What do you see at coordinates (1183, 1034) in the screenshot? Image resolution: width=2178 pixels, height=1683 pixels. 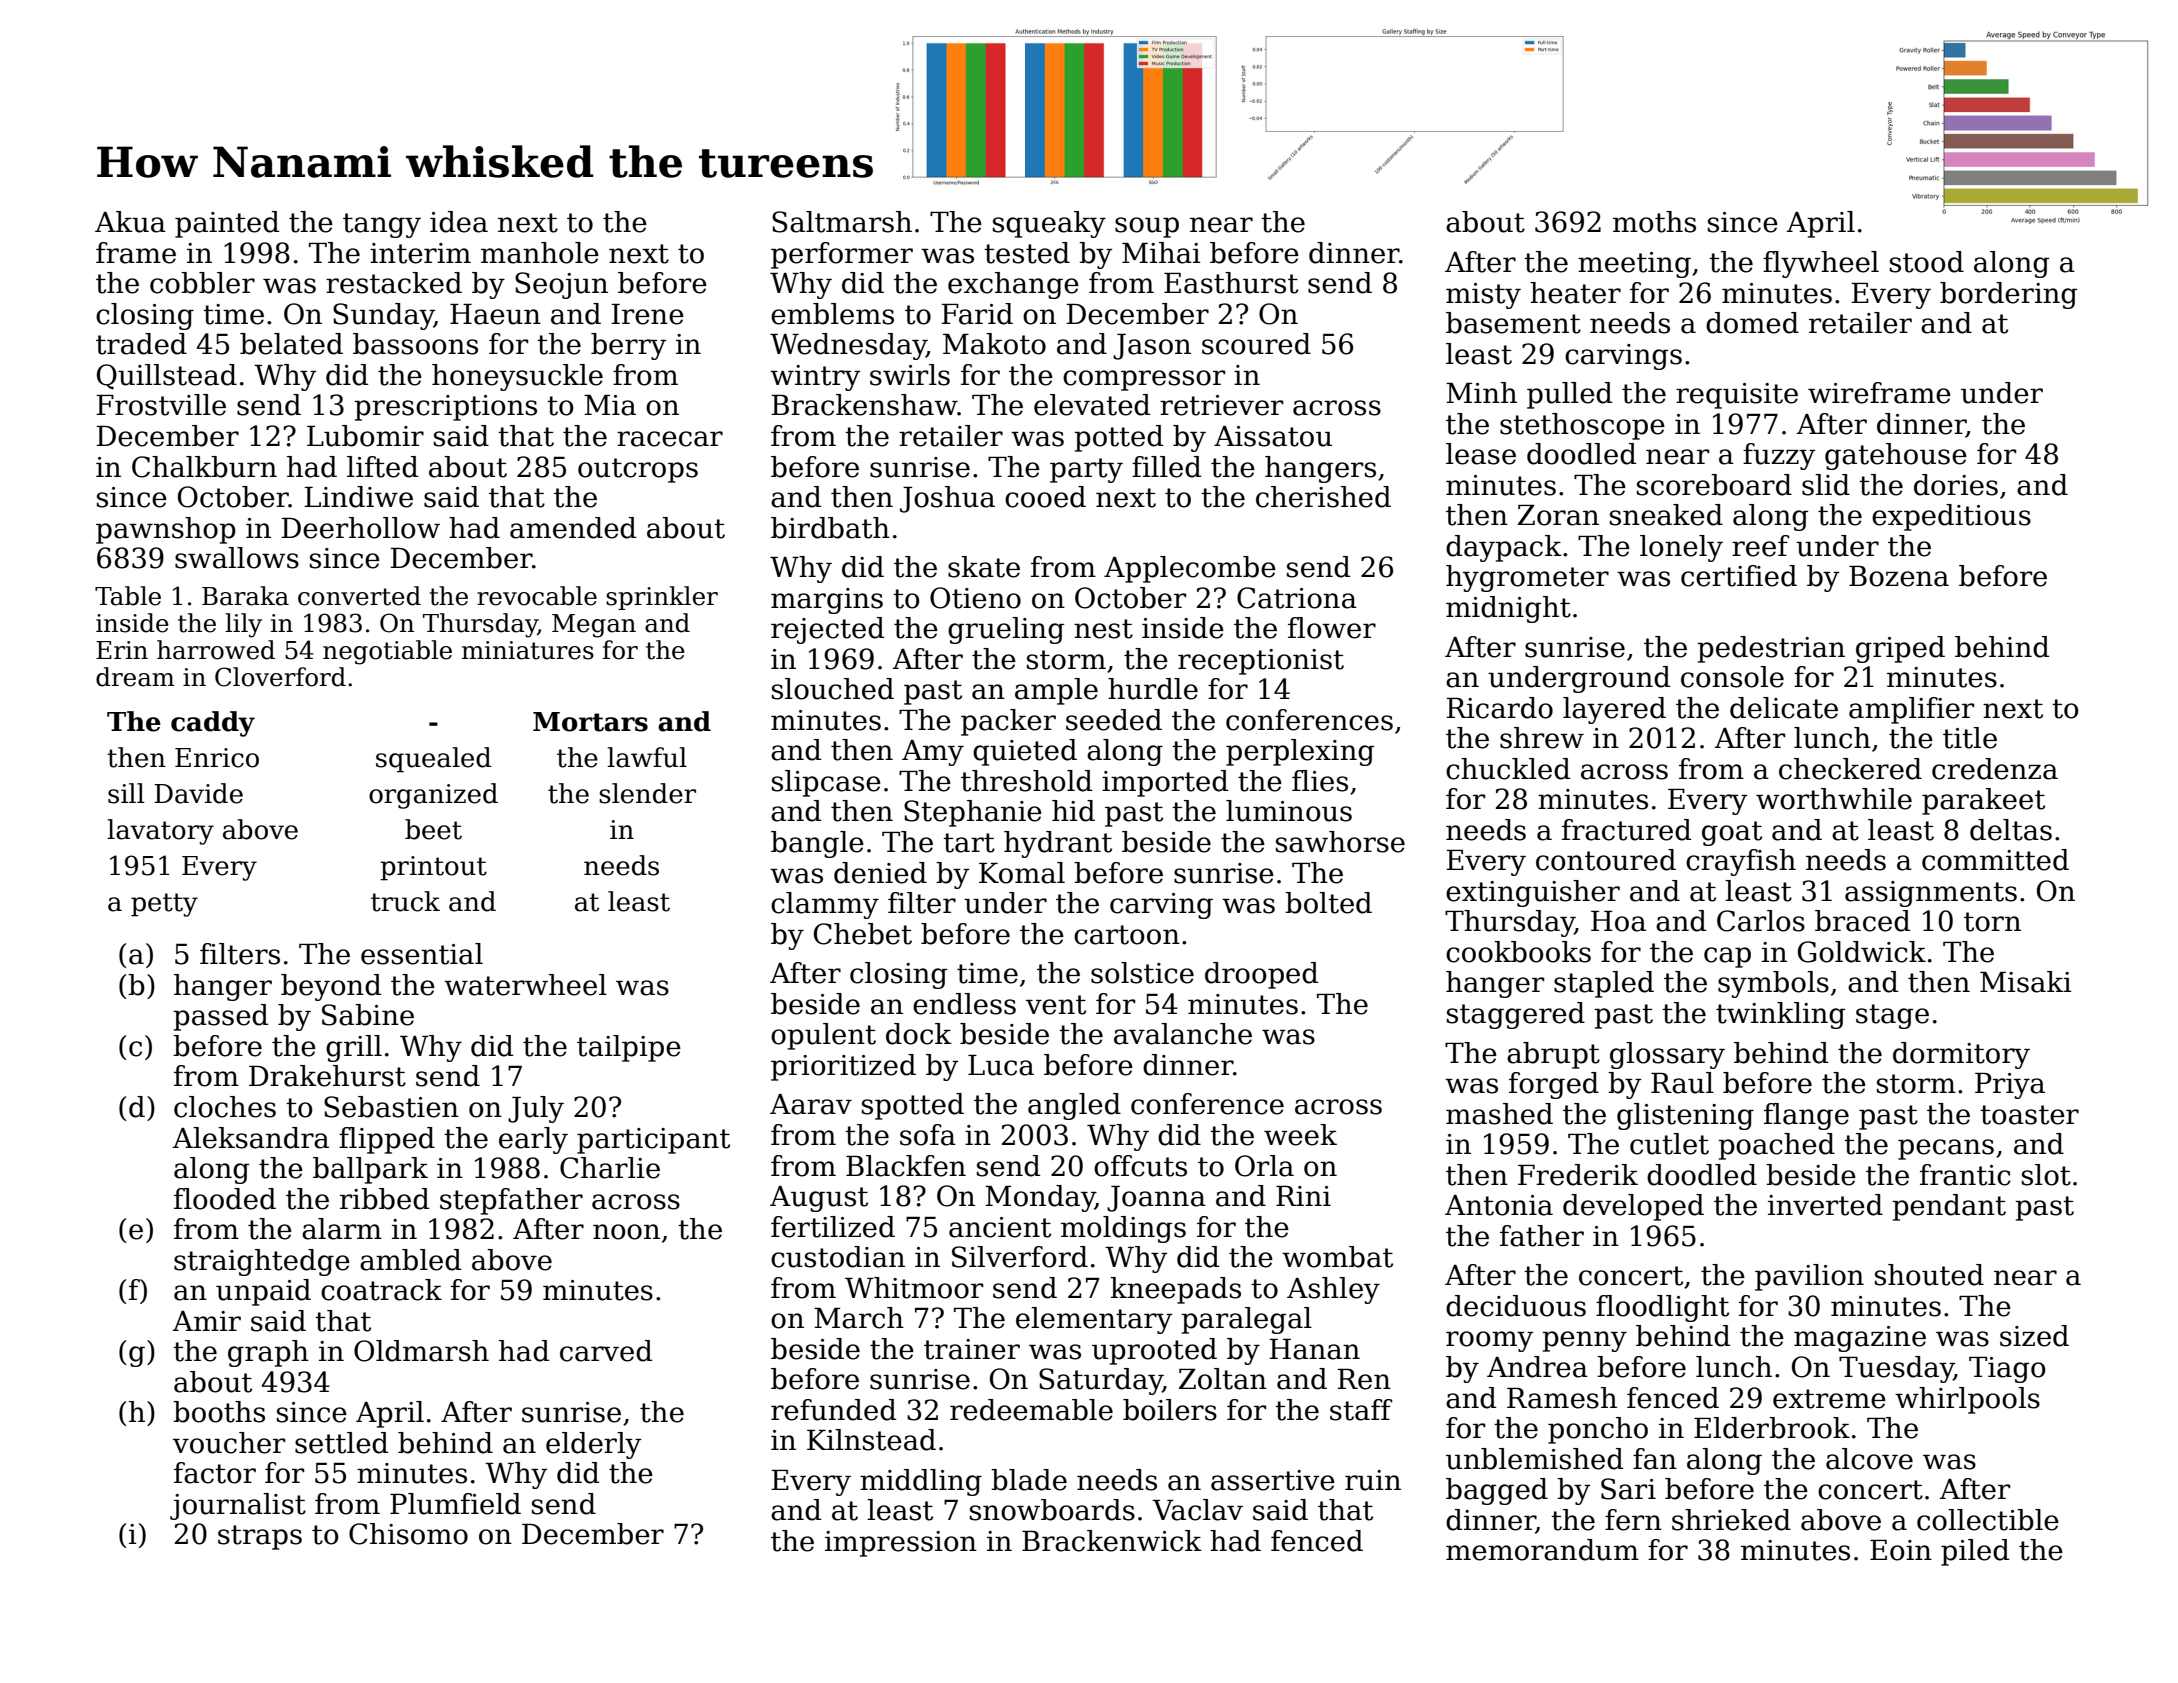 I see `avalanche` at bounding box center [1183, 1034].
